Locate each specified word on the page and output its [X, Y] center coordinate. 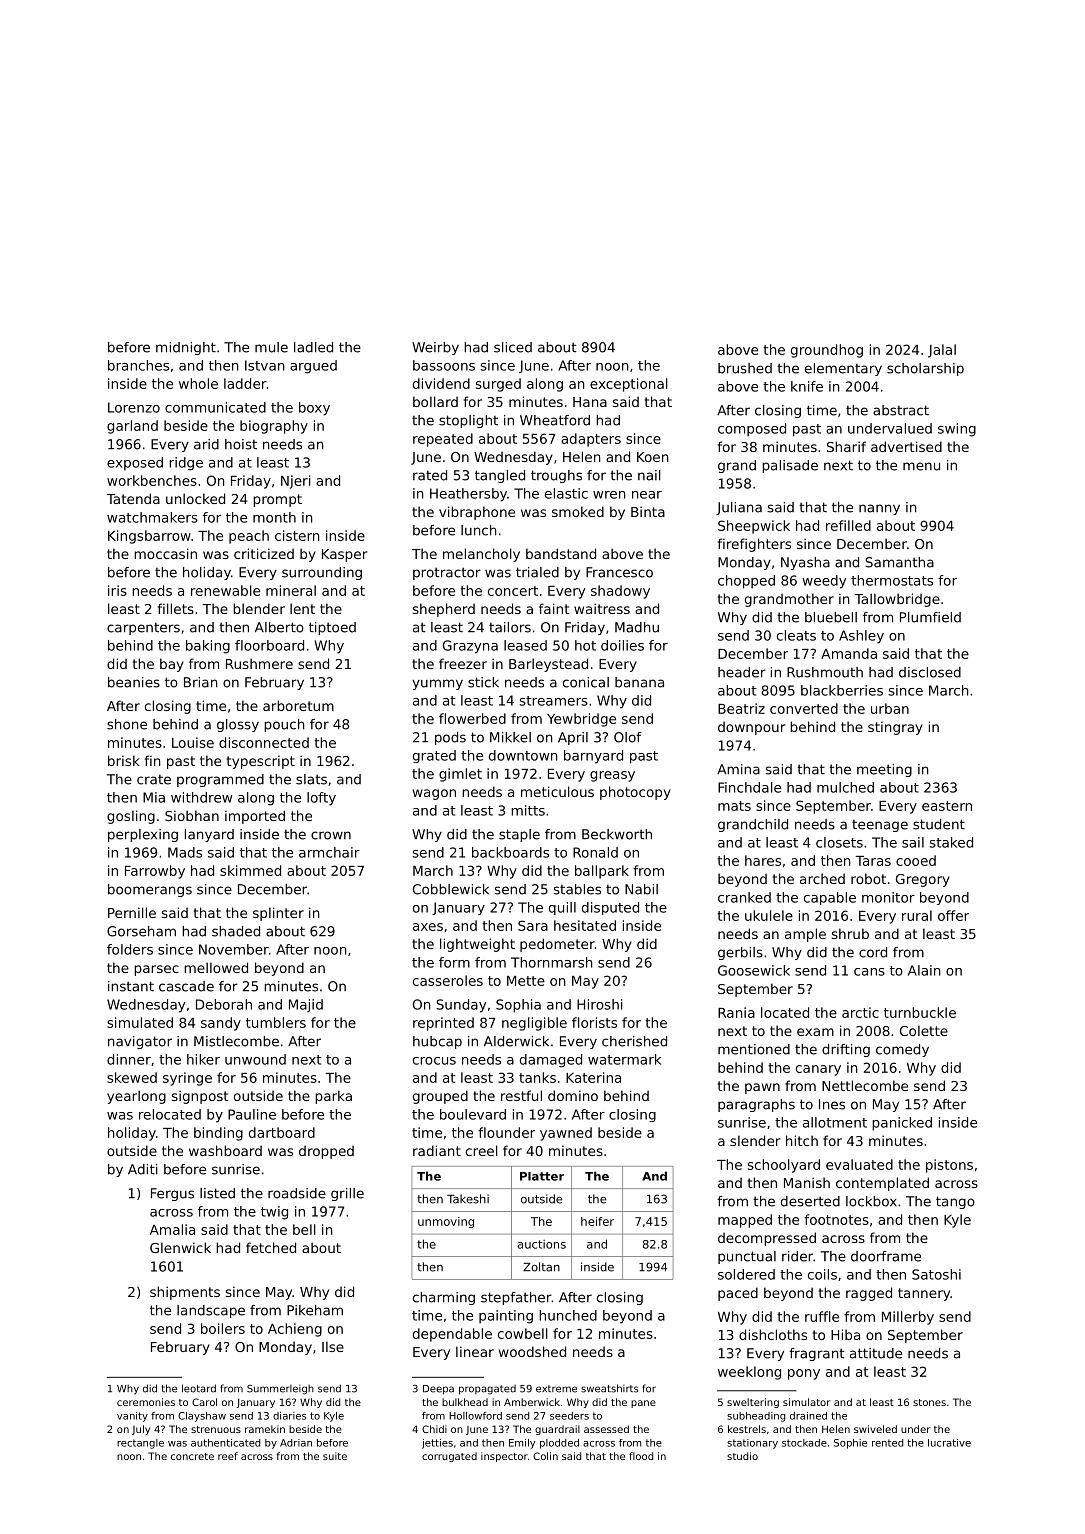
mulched [845, 787]
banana [639, 682]
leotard [199, 1388]
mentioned [754, 1049]
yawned [566, 1134]
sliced [513, 347]
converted [804, 708]
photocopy [635, 793]
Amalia [172, 1229]
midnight [186, 348]
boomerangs [150, 890]
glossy [238, 725]
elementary [843, 369]
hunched [568, 1315]
